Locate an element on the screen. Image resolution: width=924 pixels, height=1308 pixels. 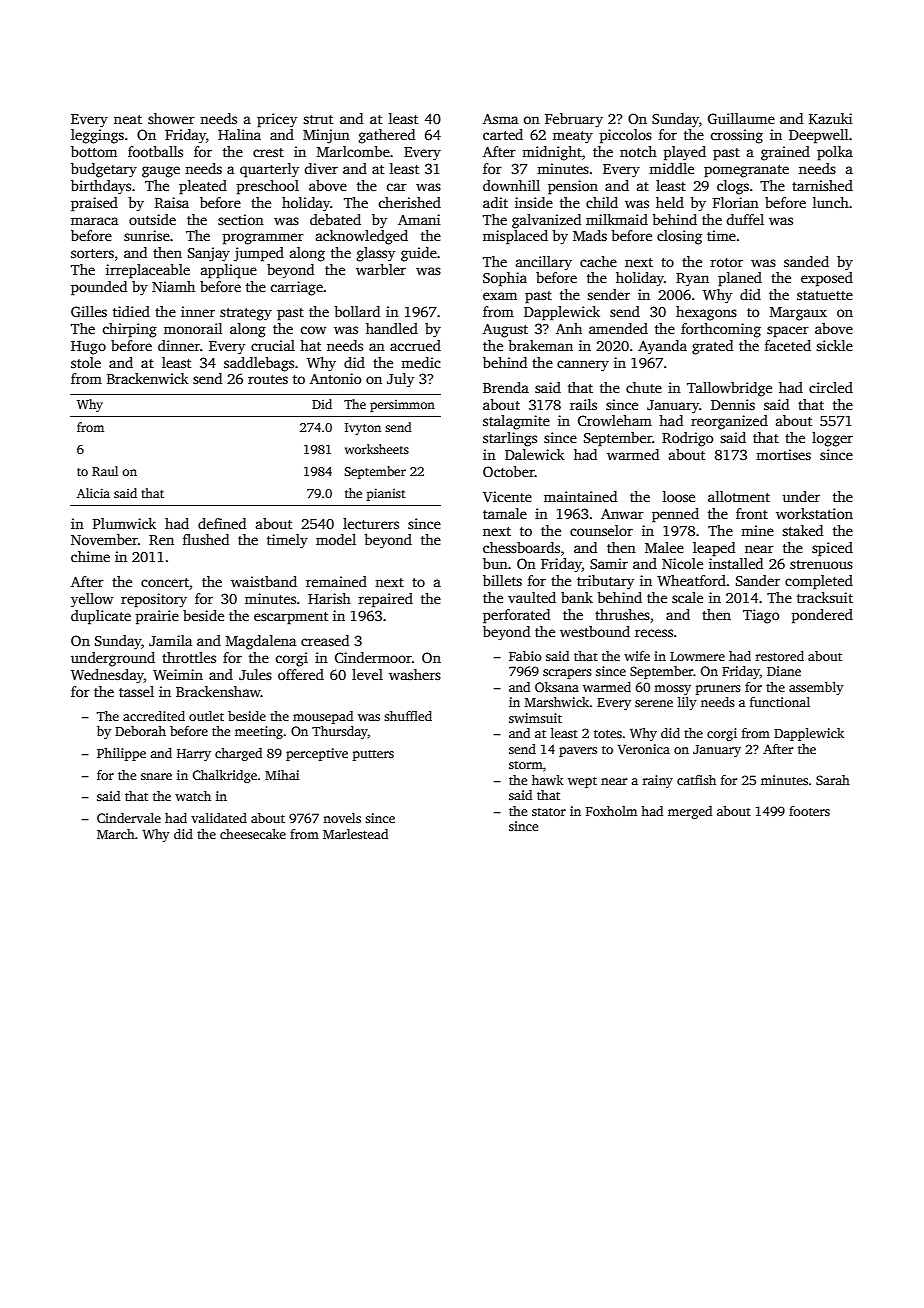
Sarah is located at coordinates (833, 780).
